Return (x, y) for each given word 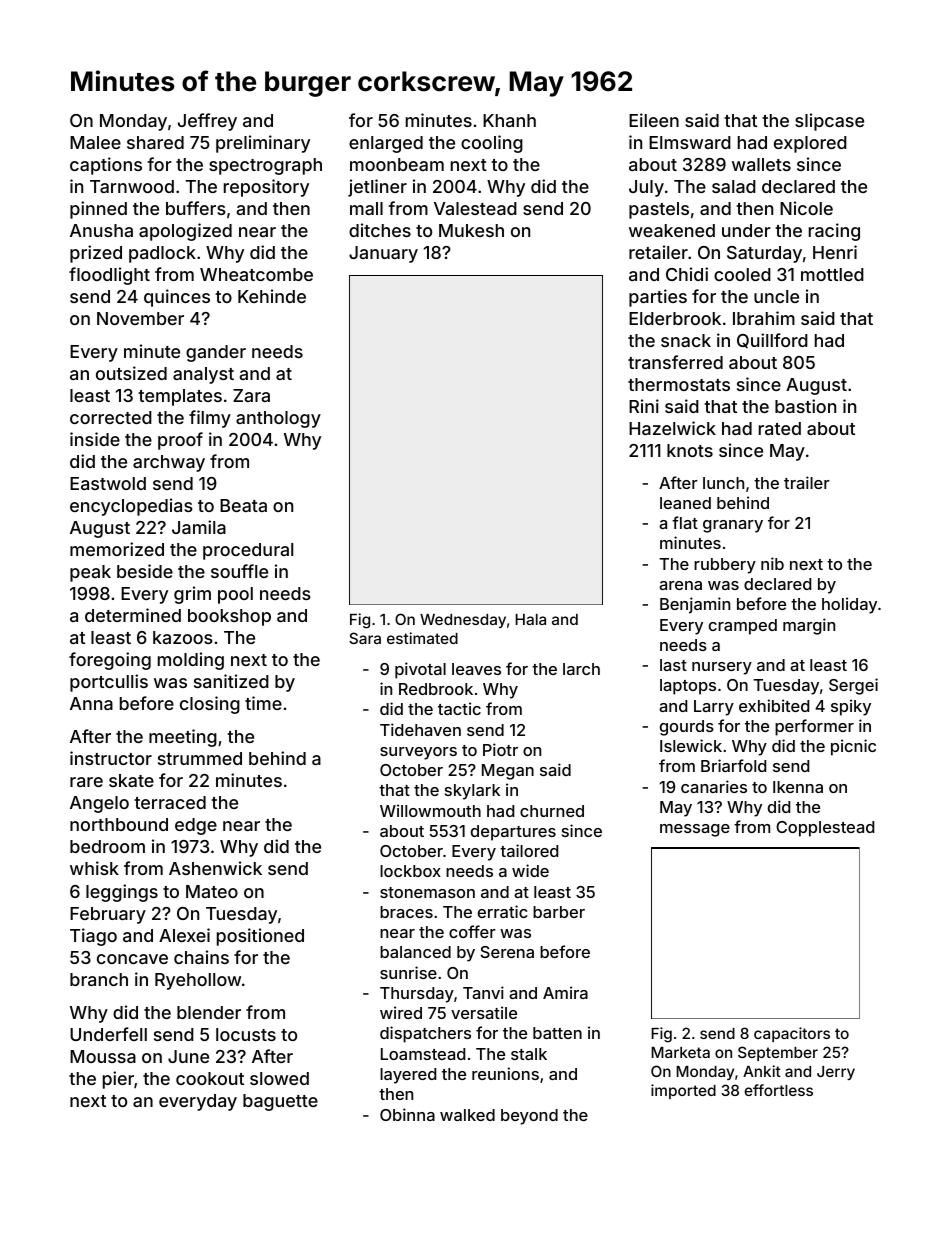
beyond (529, 1117)
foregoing (110, 661)
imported (683, 1091)
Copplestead (825, 829)
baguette (280, 1102)
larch (581, 669)
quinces (177, 298)
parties (658, 298)
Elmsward (690, 142)
